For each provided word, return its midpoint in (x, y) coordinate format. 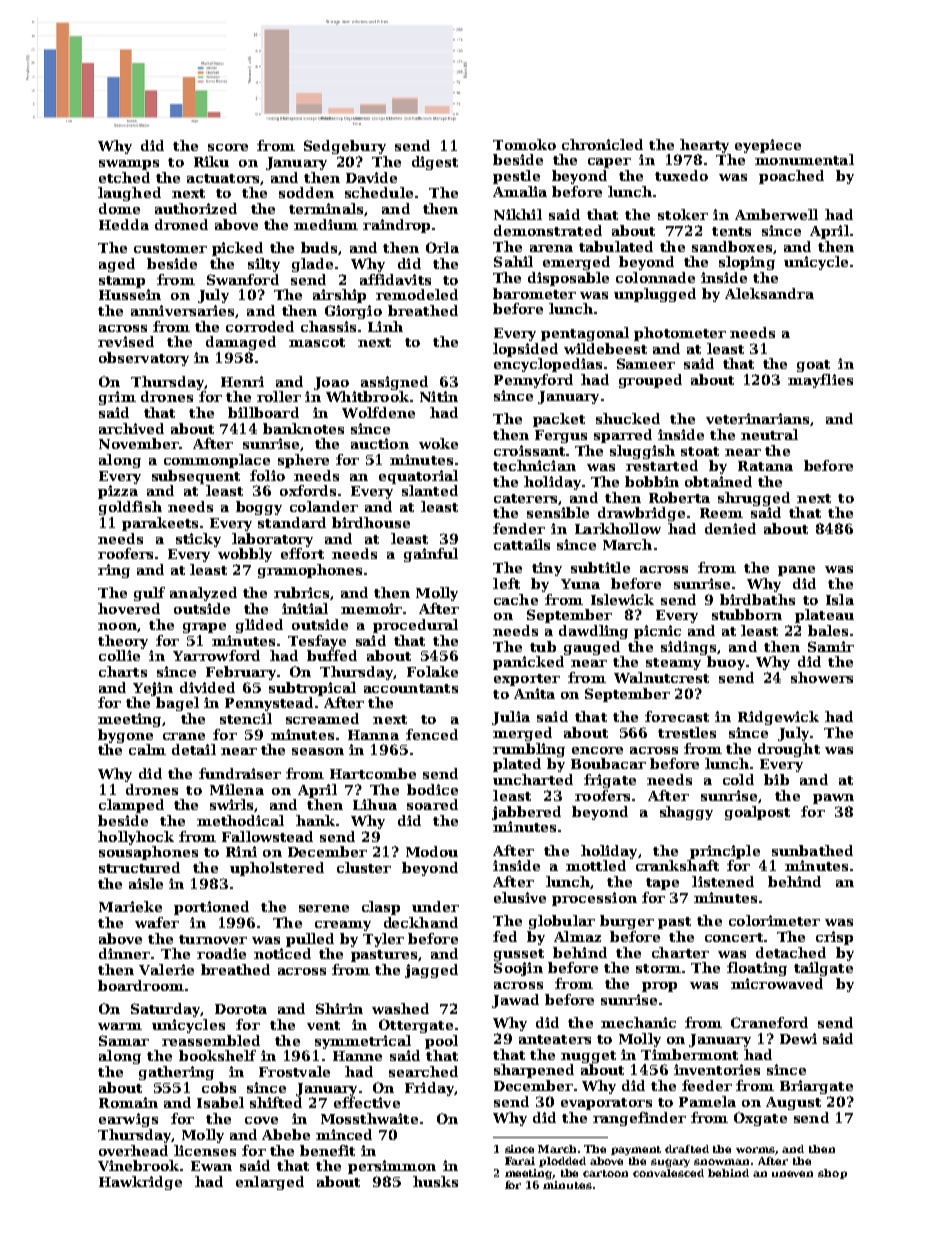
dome (119, 208)
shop (832, 1174)
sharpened (534, 1071)
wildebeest (605, 348)
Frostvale (294, 1071)
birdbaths (757, 599)
